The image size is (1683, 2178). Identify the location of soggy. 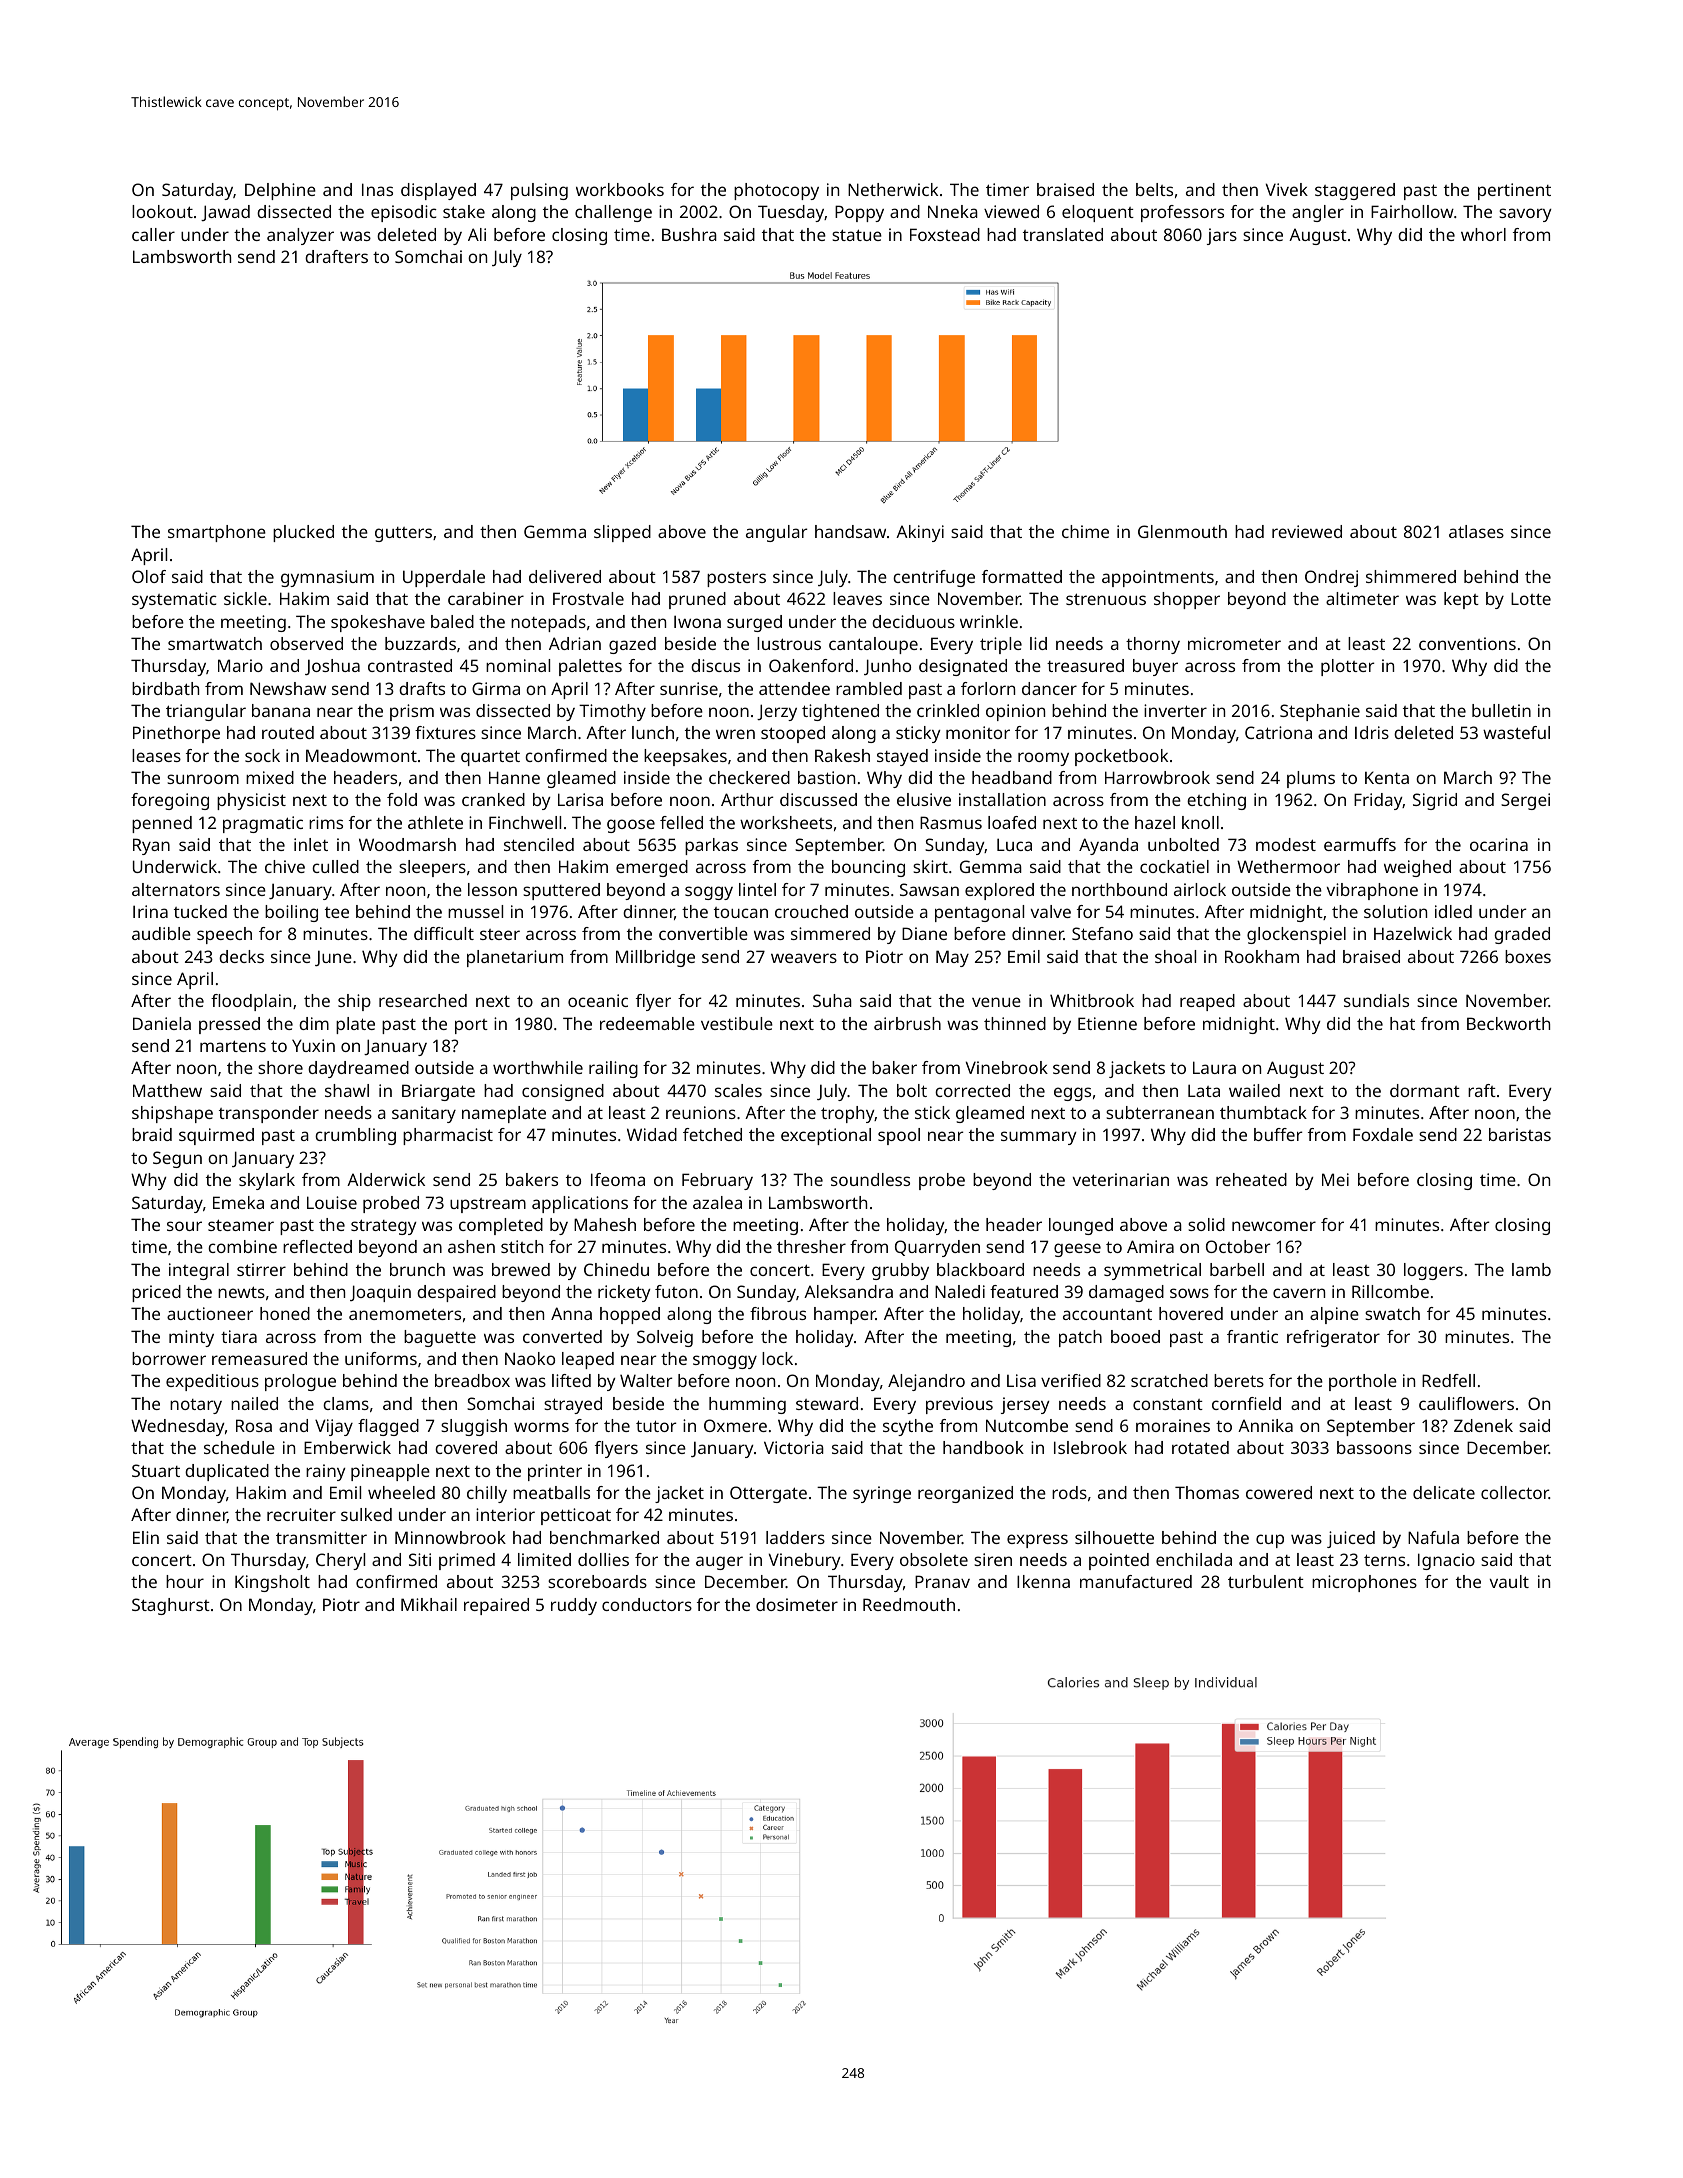
(709, 893).
